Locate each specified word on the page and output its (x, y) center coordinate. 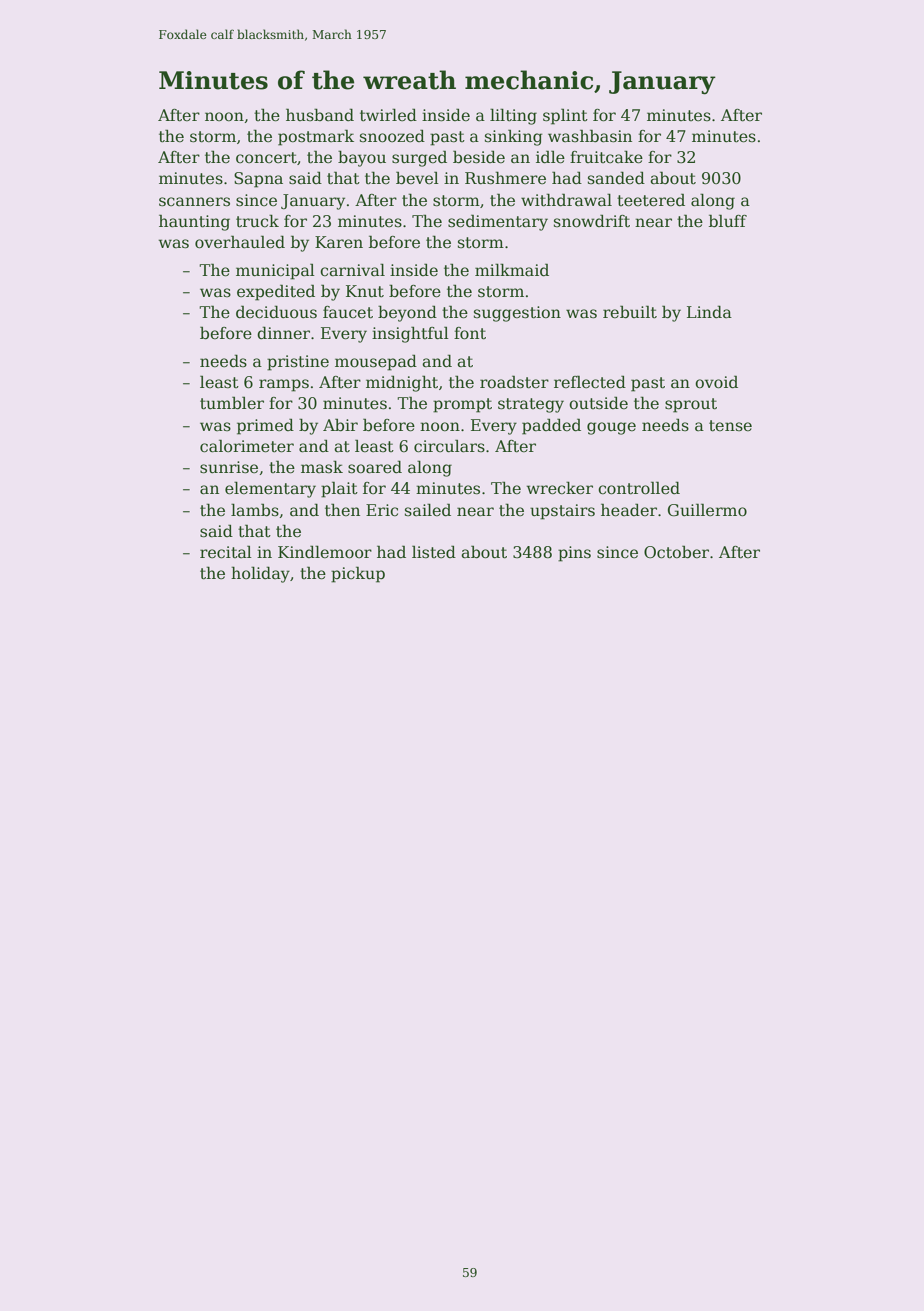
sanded (616, 177)
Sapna (258, 180)
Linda (709, 311)
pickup (358, 574)
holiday (260, 574)
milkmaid (512, 270)
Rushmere (505, 177)
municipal (275, 271)
